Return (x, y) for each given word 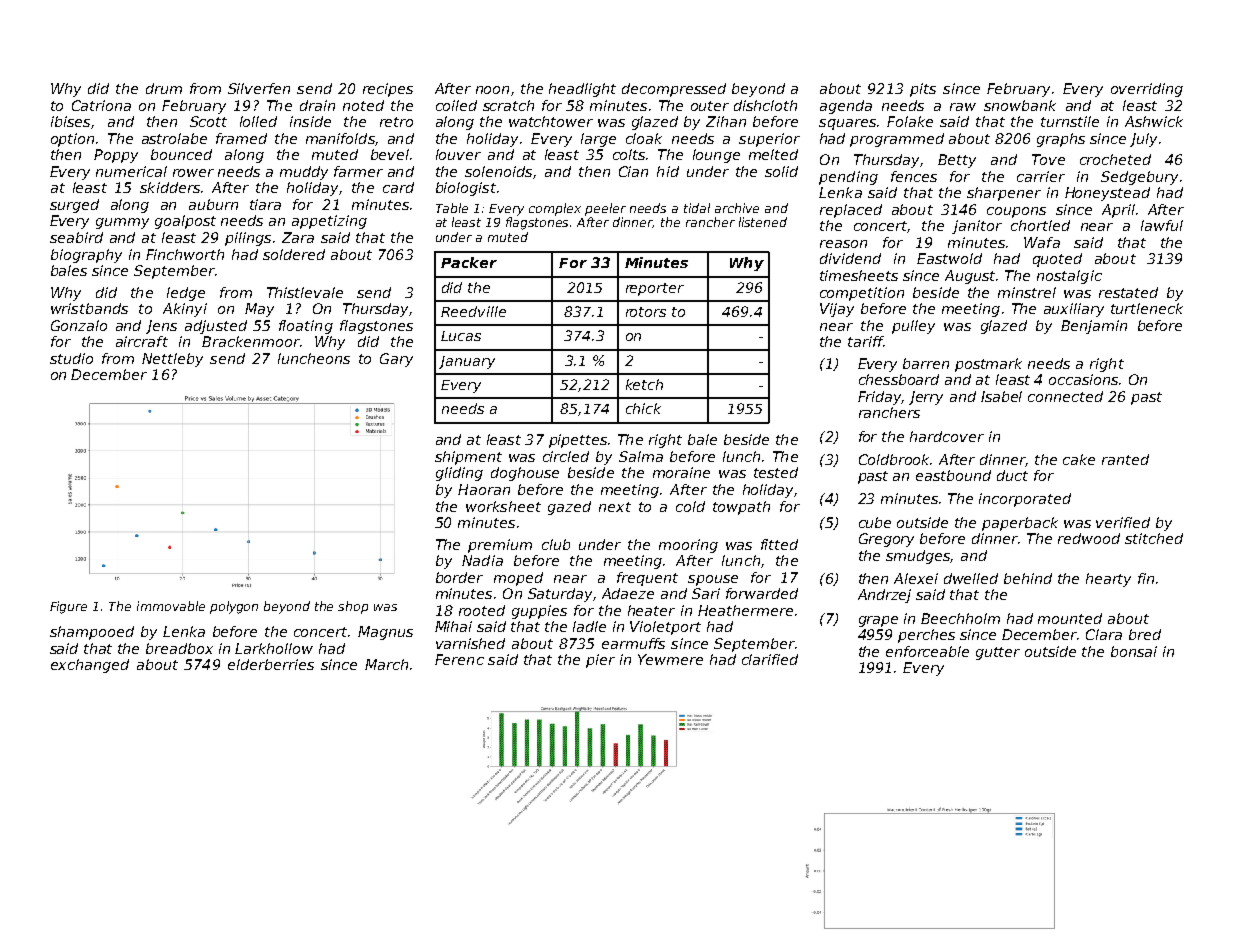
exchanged (90, 666)
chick (643, 408)
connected (1065, 396)
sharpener (1004, 194)
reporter (655, 289)
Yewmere (670, 659)
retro (396, 122)
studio (71, 358)
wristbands (89, 308)
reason (843, 244)
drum (164, 88)
